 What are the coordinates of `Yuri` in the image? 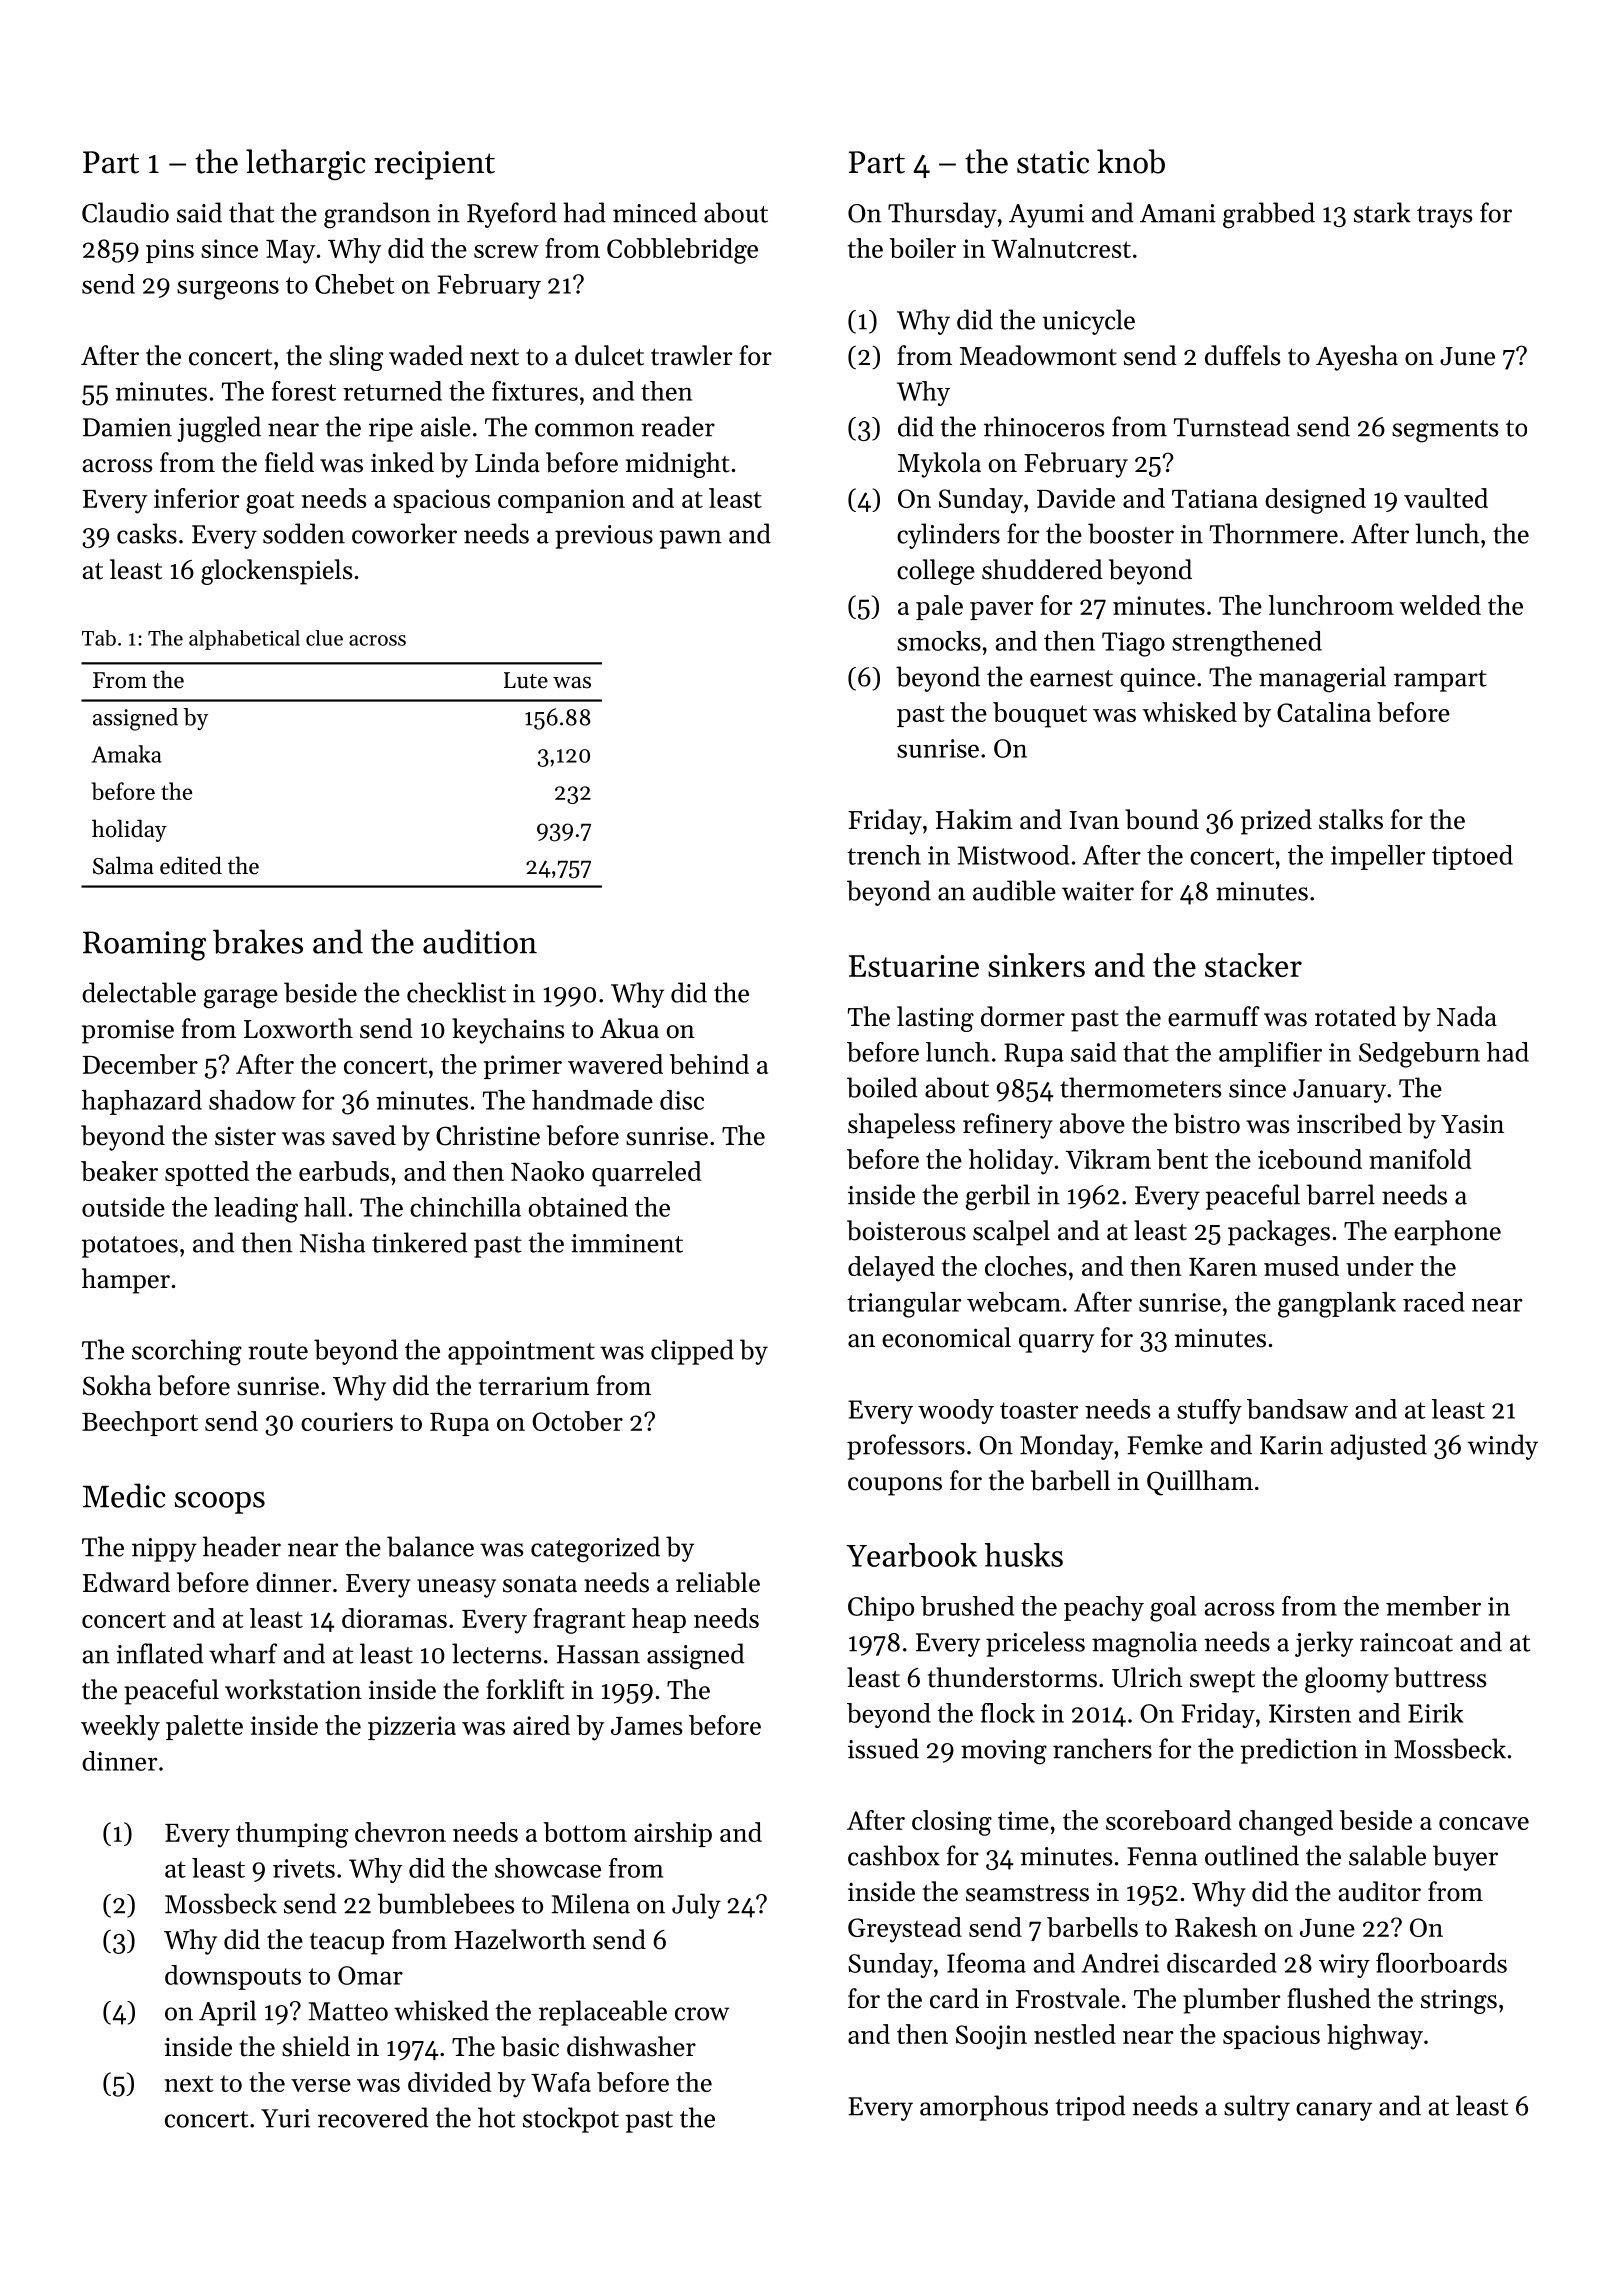 It's located at (285, 2118).
